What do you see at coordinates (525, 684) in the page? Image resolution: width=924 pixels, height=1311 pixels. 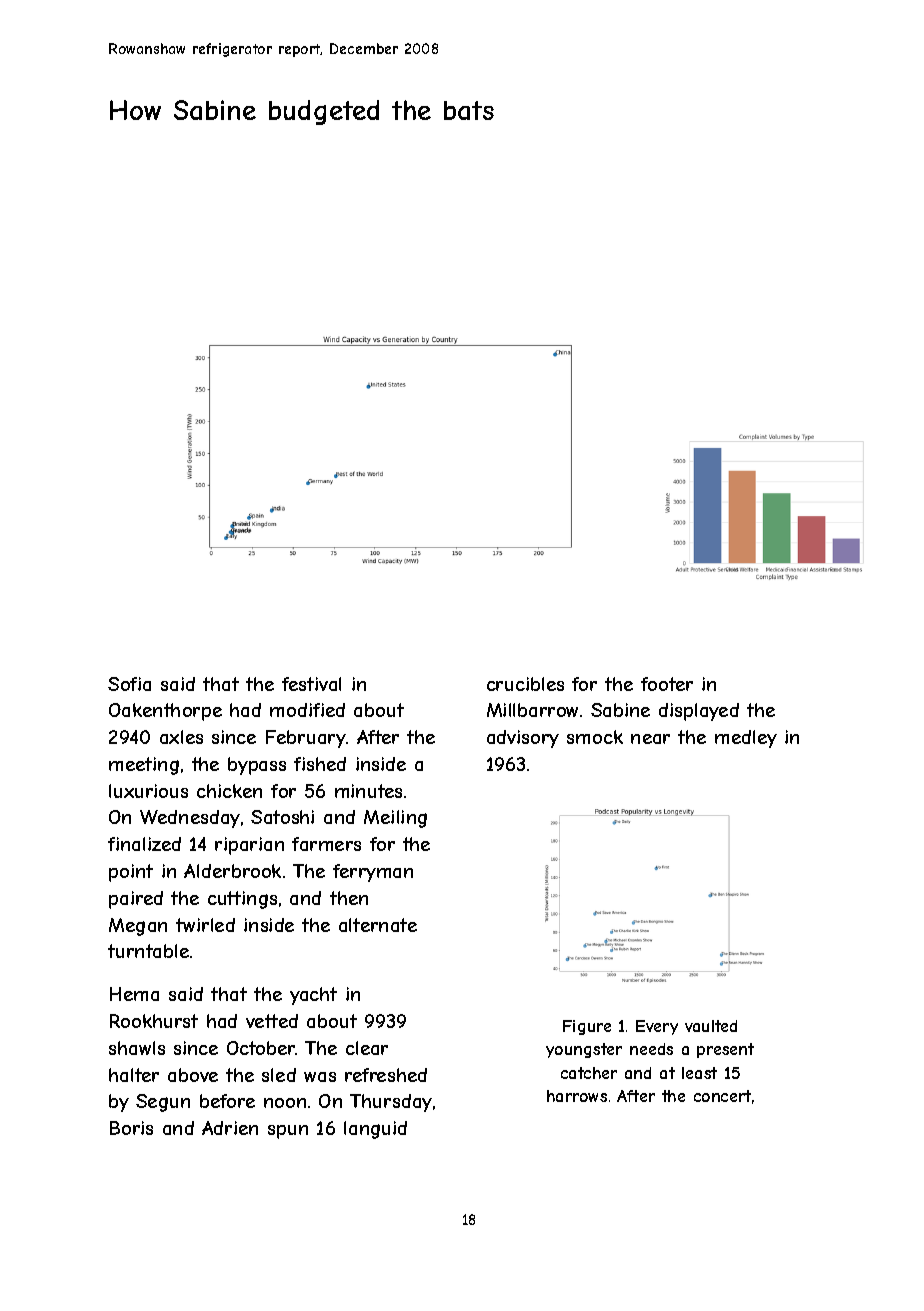 I see `crucibles` at bounding box center [525, 684].
